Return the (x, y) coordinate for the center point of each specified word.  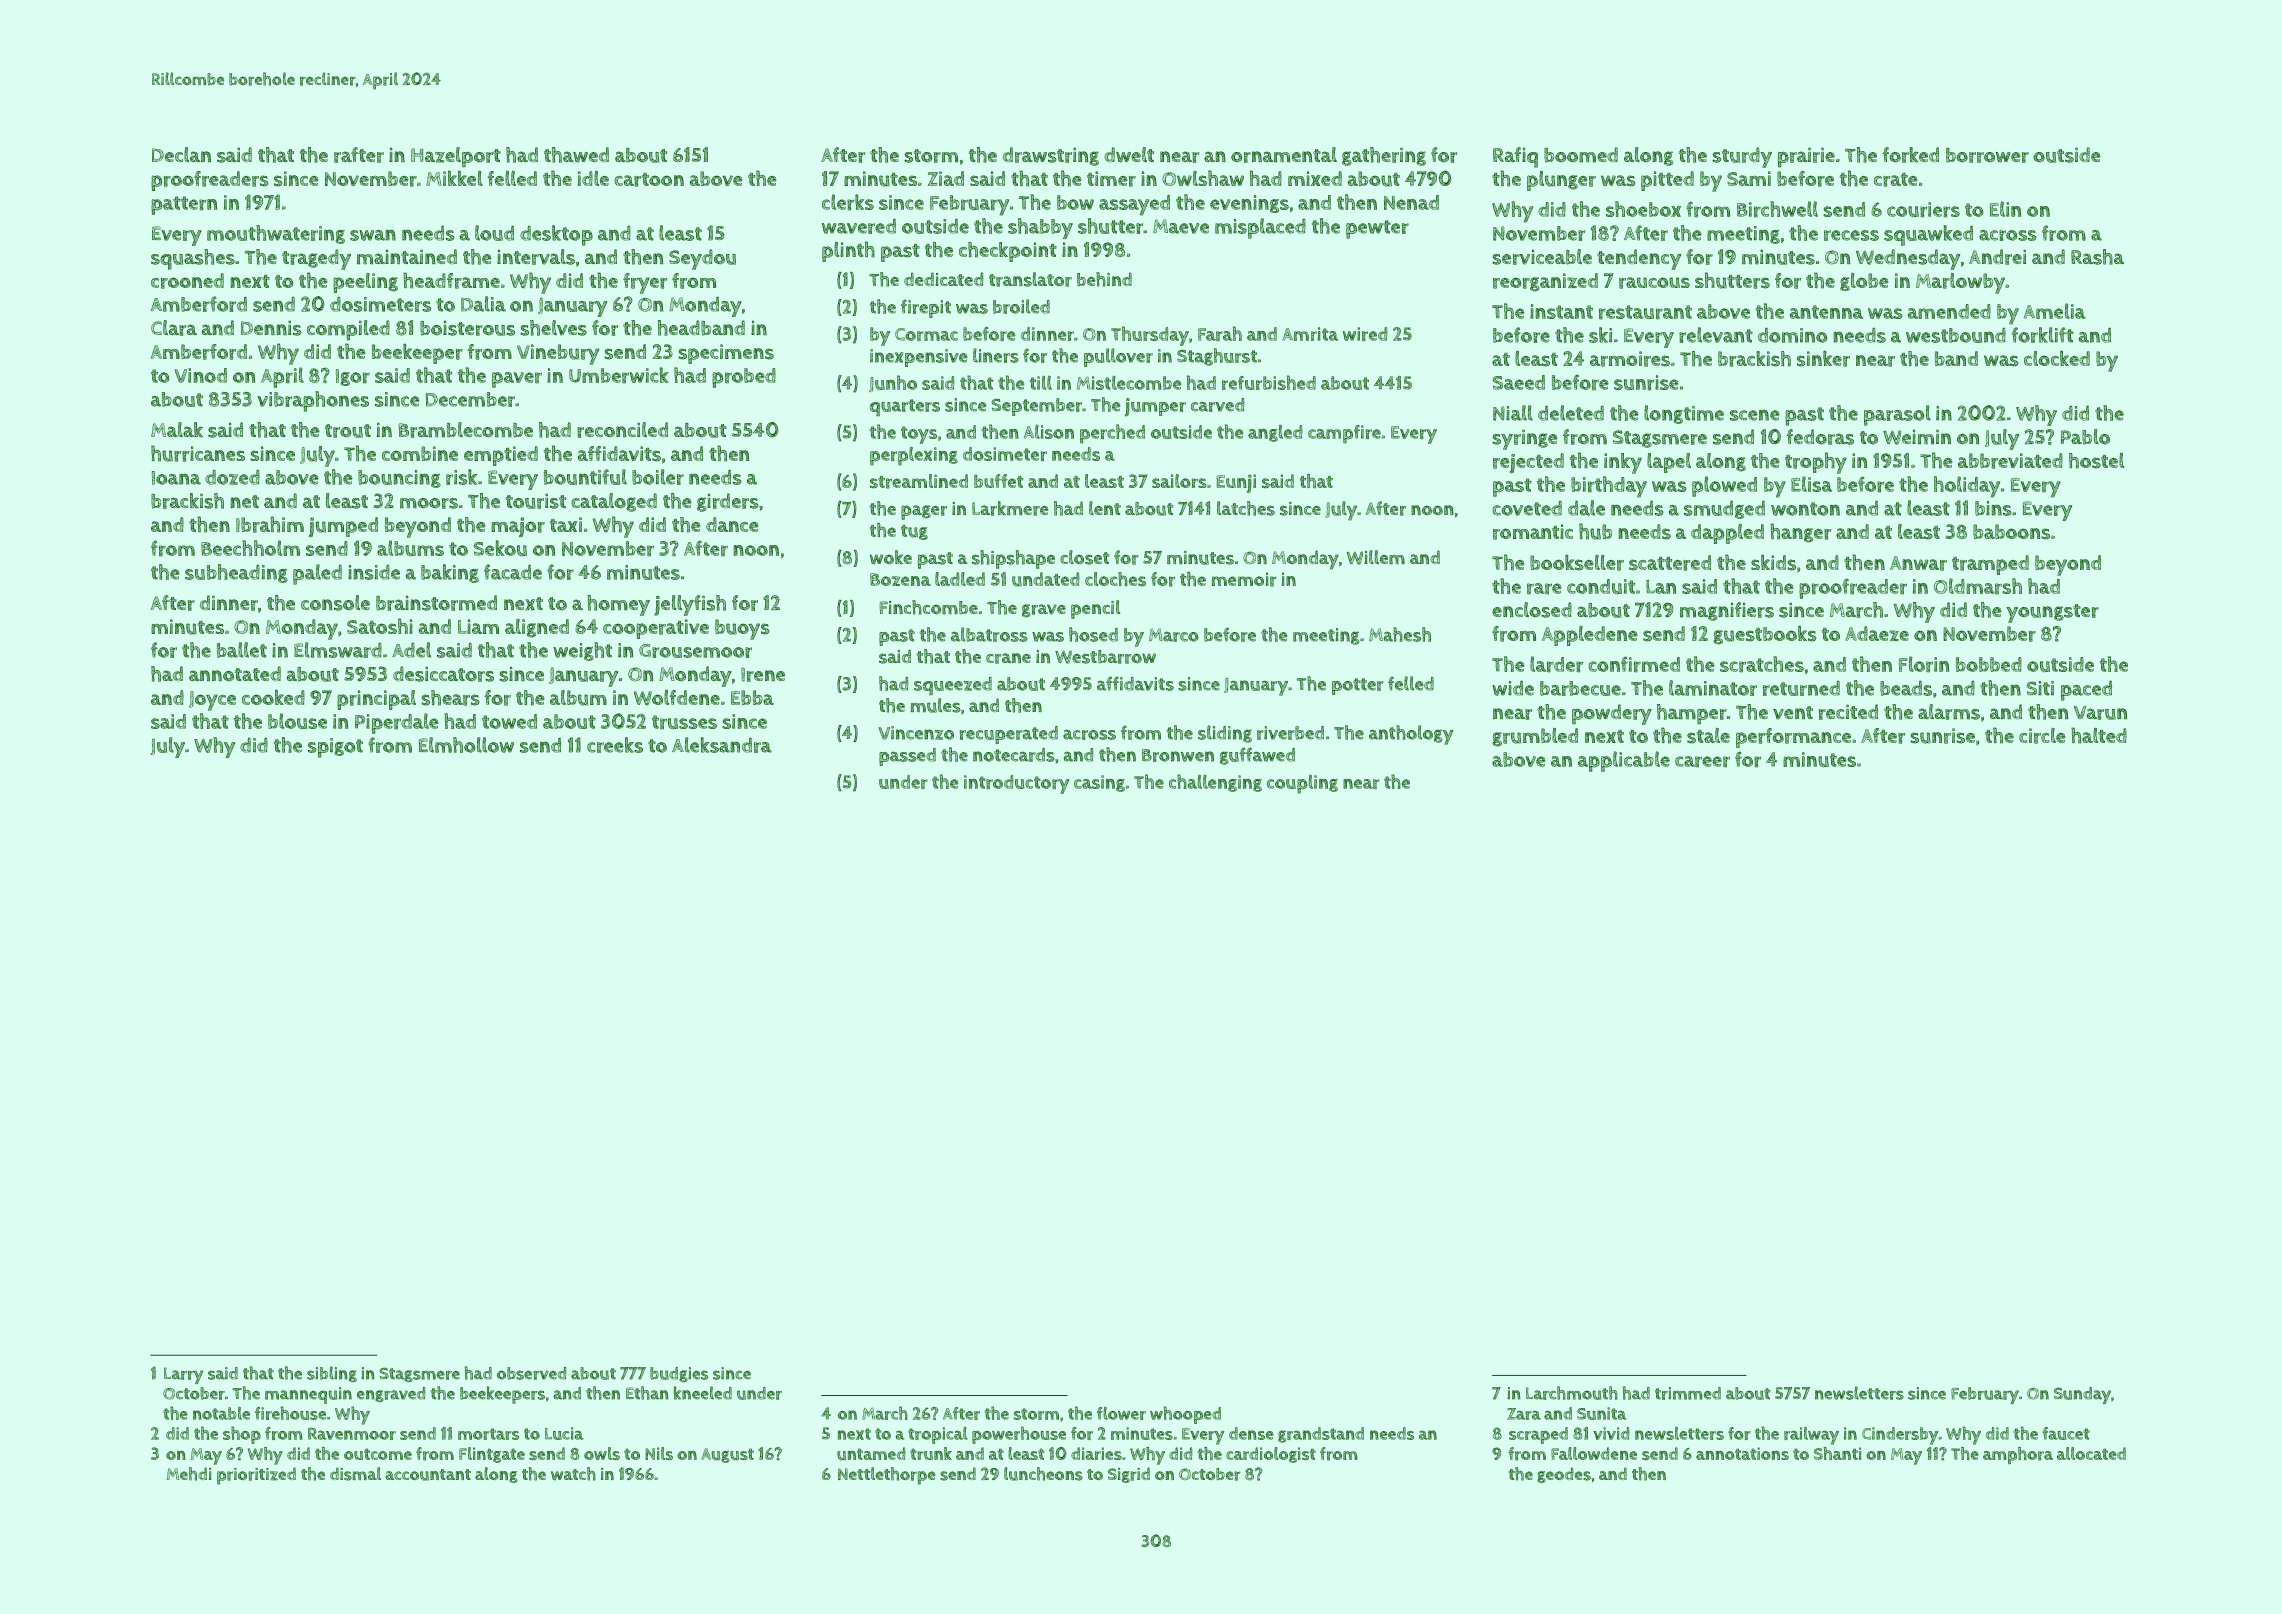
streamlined (919, 481)
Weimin (1917, 437)
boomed (1581, 155)
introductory (1016, 784)
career (1702, 762)
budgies (679, 1374)
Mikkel (454, 178)
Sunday (2082, 1395)
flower (1121, 1413)
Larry (183, 1375)
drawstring (1051, 156)
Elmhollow (466, 745)
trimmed (1688, 1393)
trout (348, 431)
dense (1251, 1433)
